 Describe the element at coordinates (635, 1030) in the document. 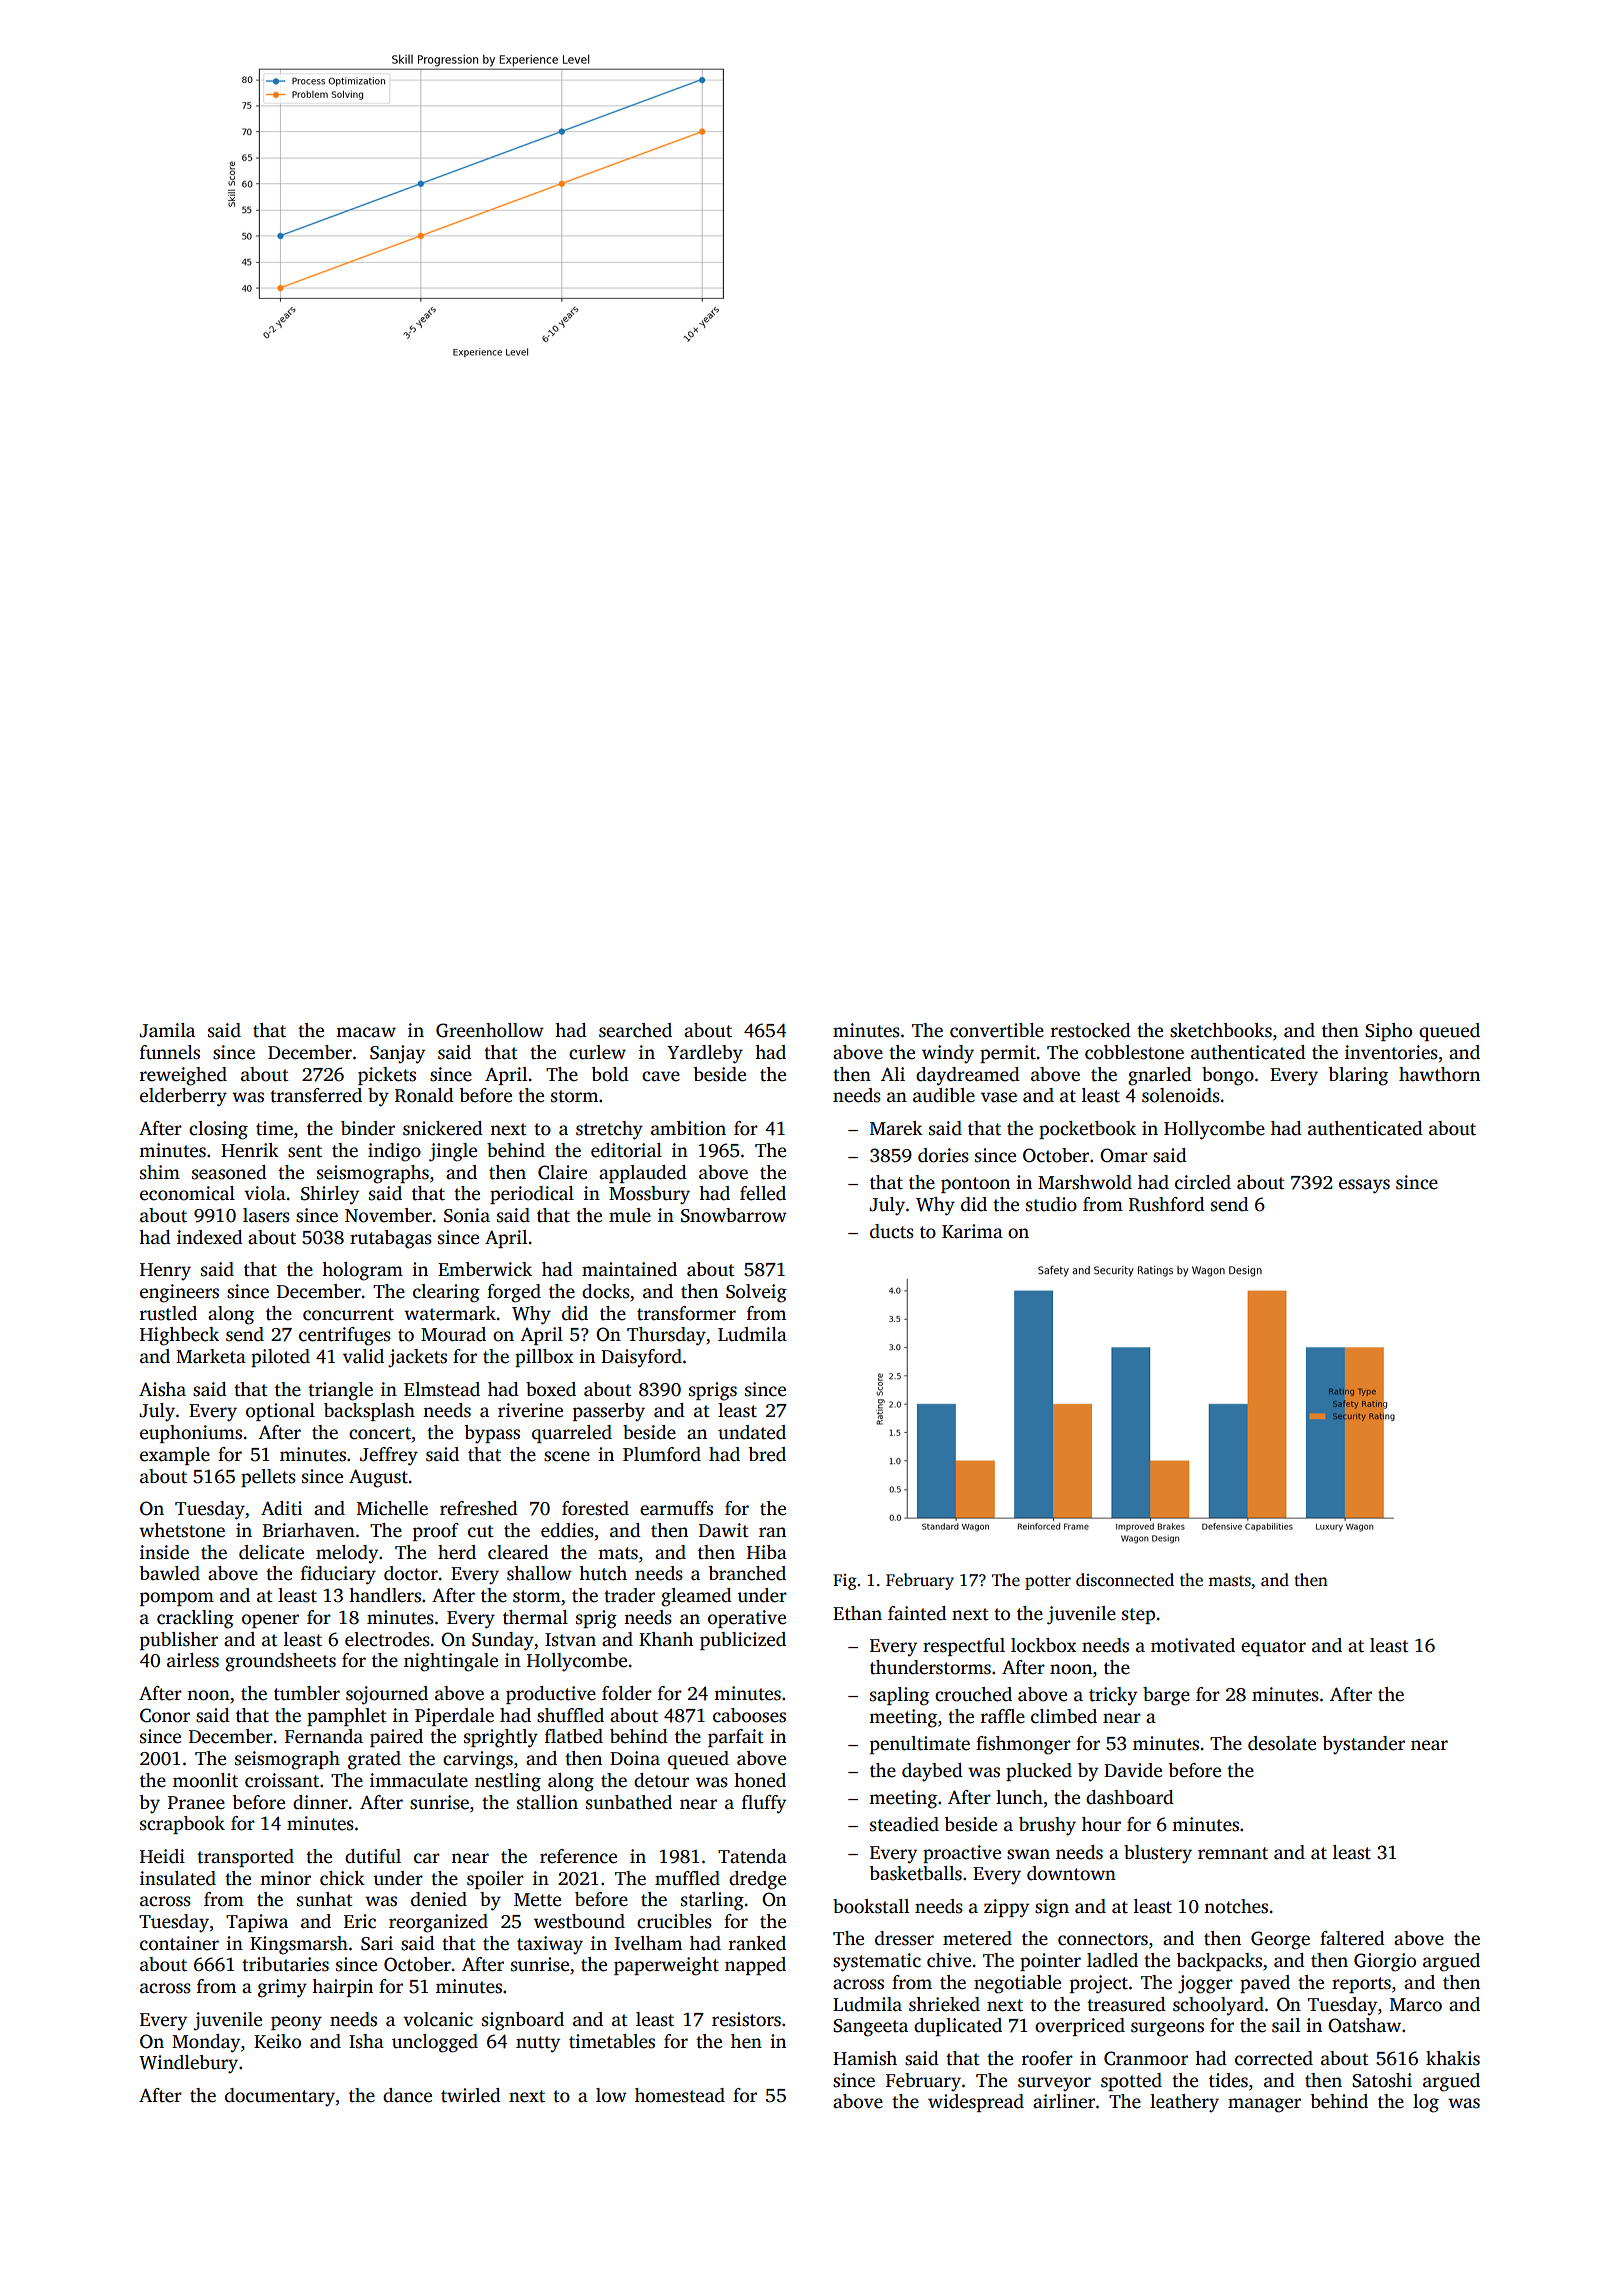

I see `searched` at that location.
